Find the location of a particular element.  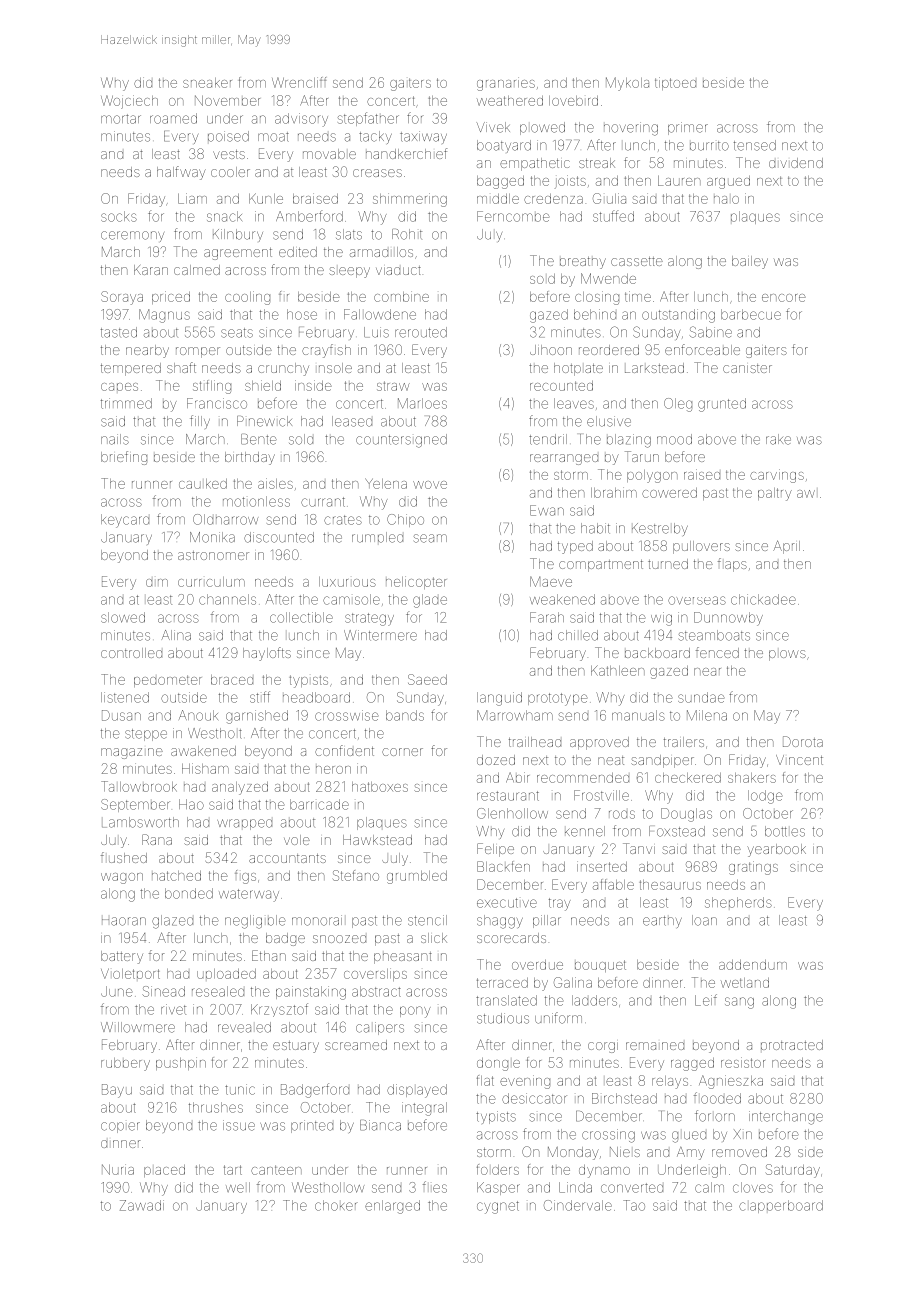

September is located at coordinates (135, 805).
